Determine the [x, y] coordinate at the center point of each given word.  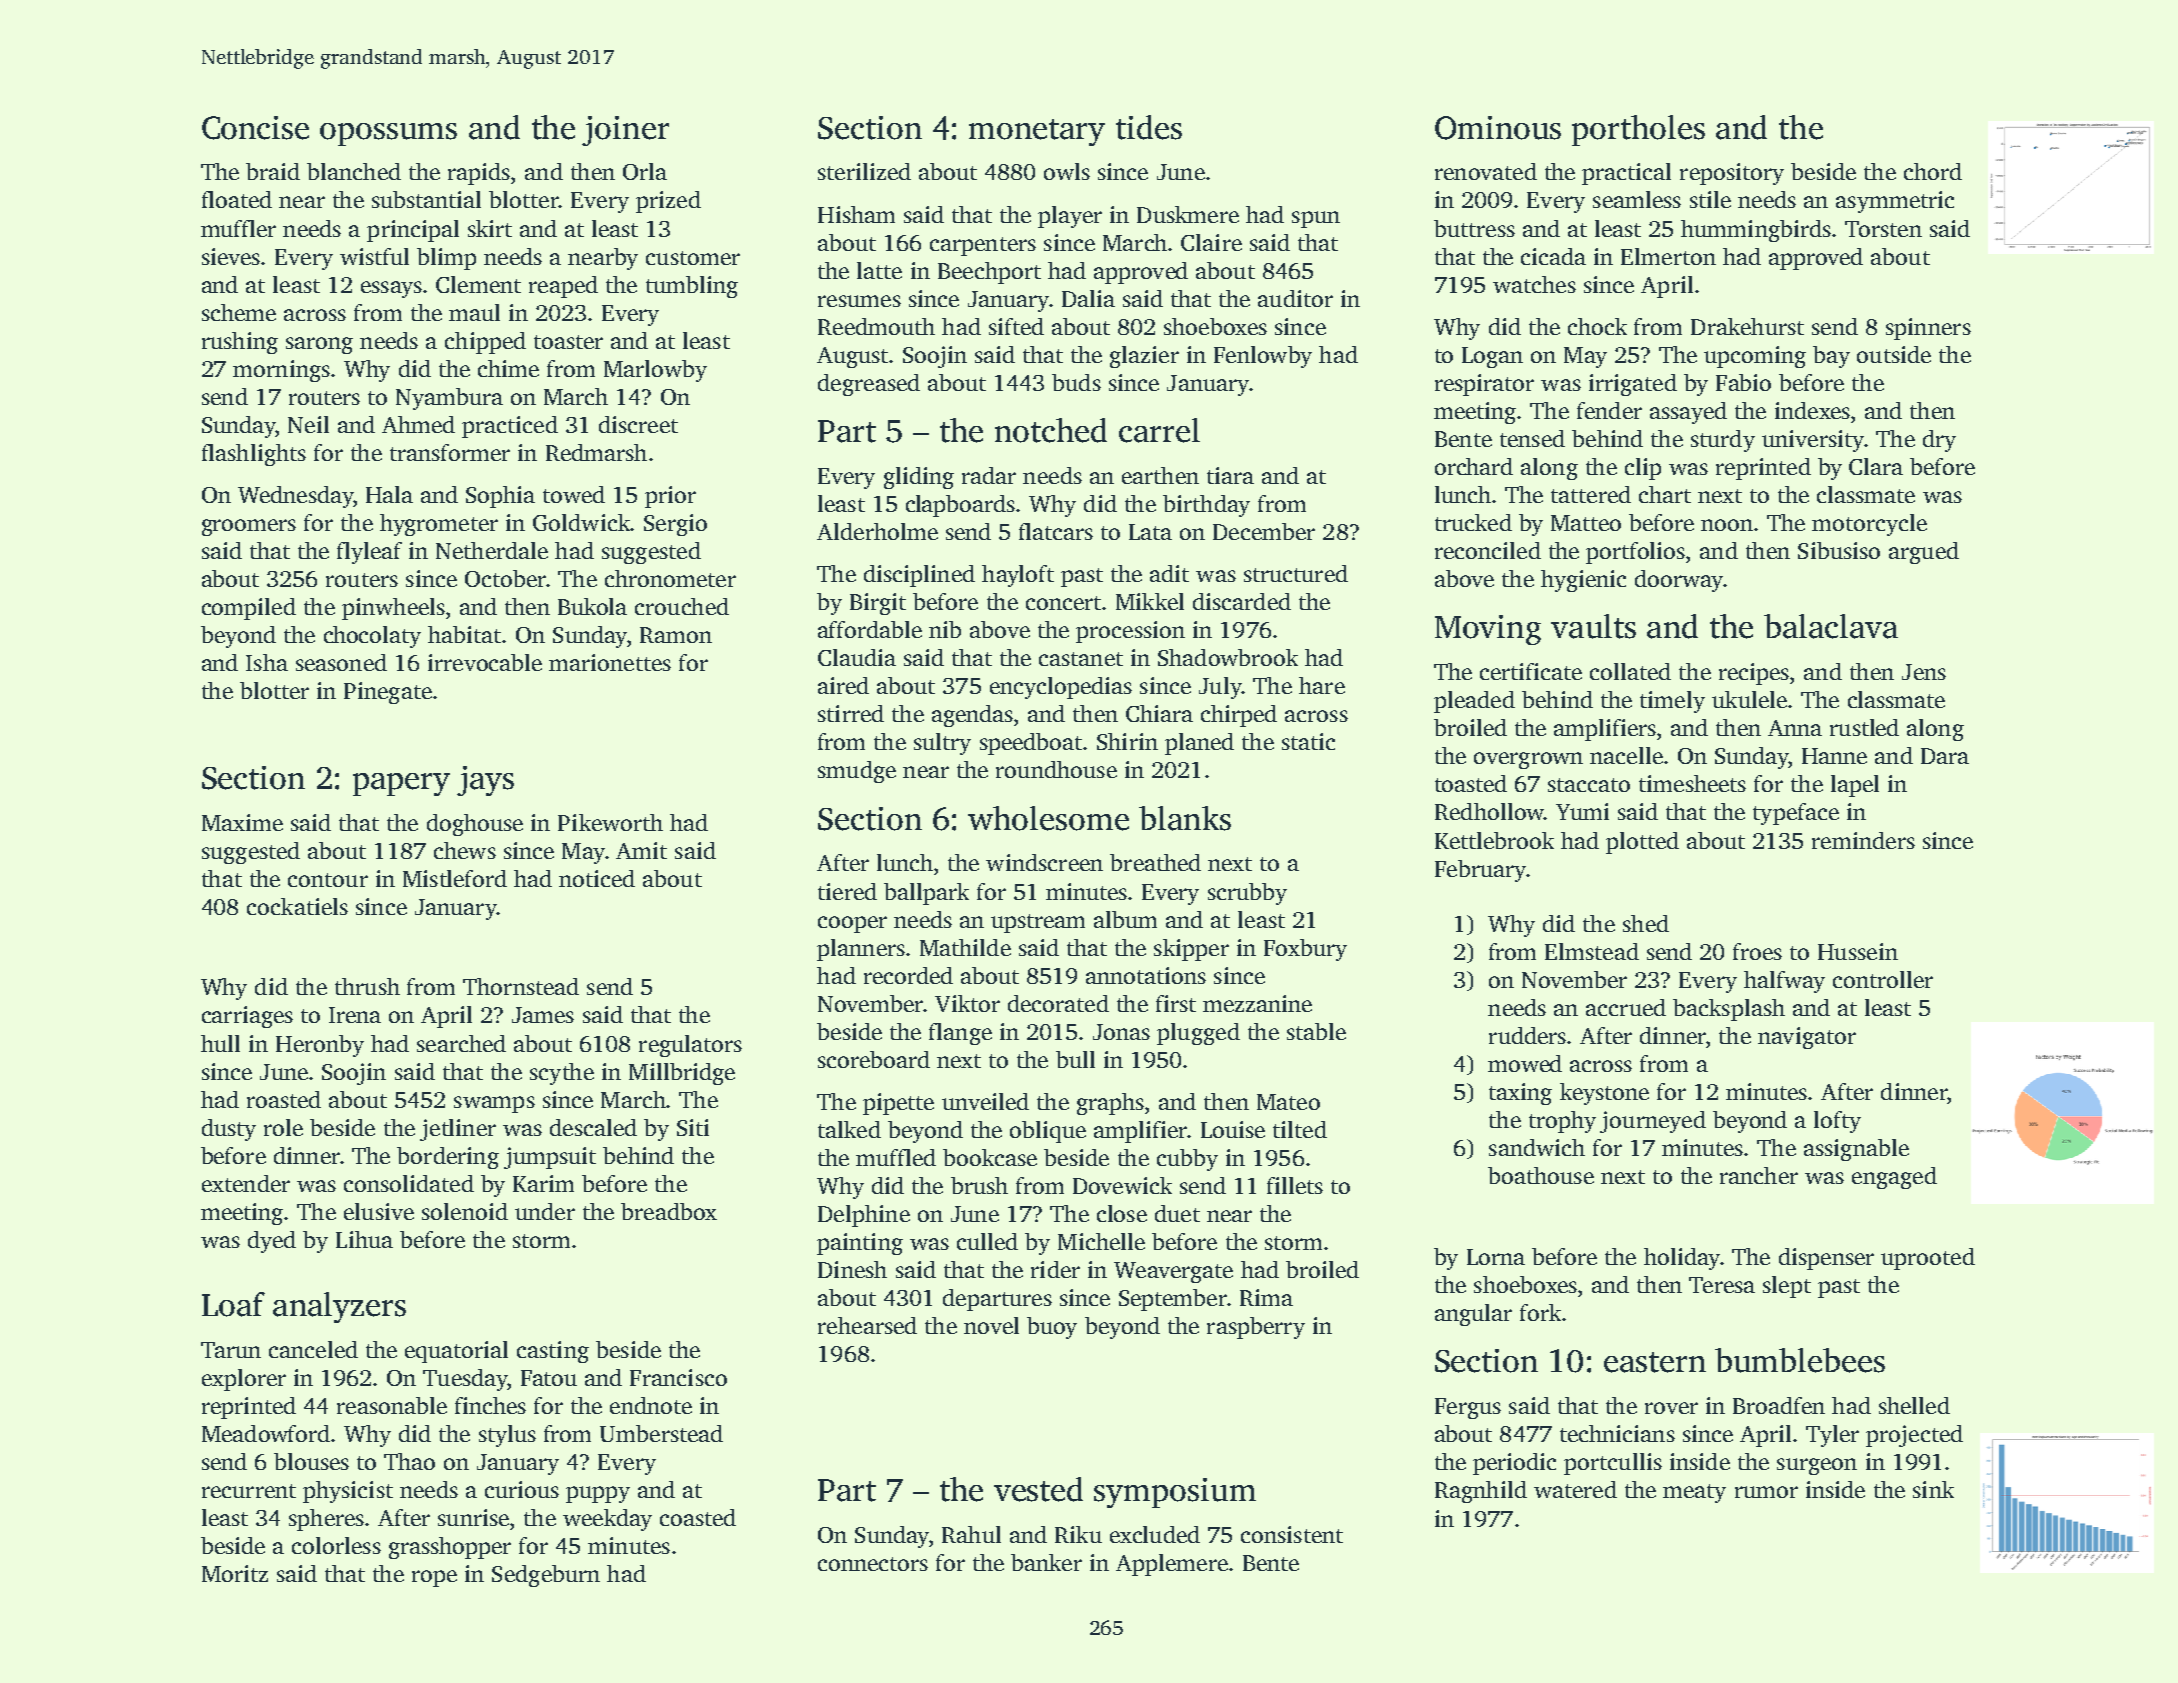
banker [1046, 1562]
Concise [255, 128]
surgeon [1817, 1466]
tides [1149, 127]
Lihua [364, 1239]
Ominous [1498, 128]
